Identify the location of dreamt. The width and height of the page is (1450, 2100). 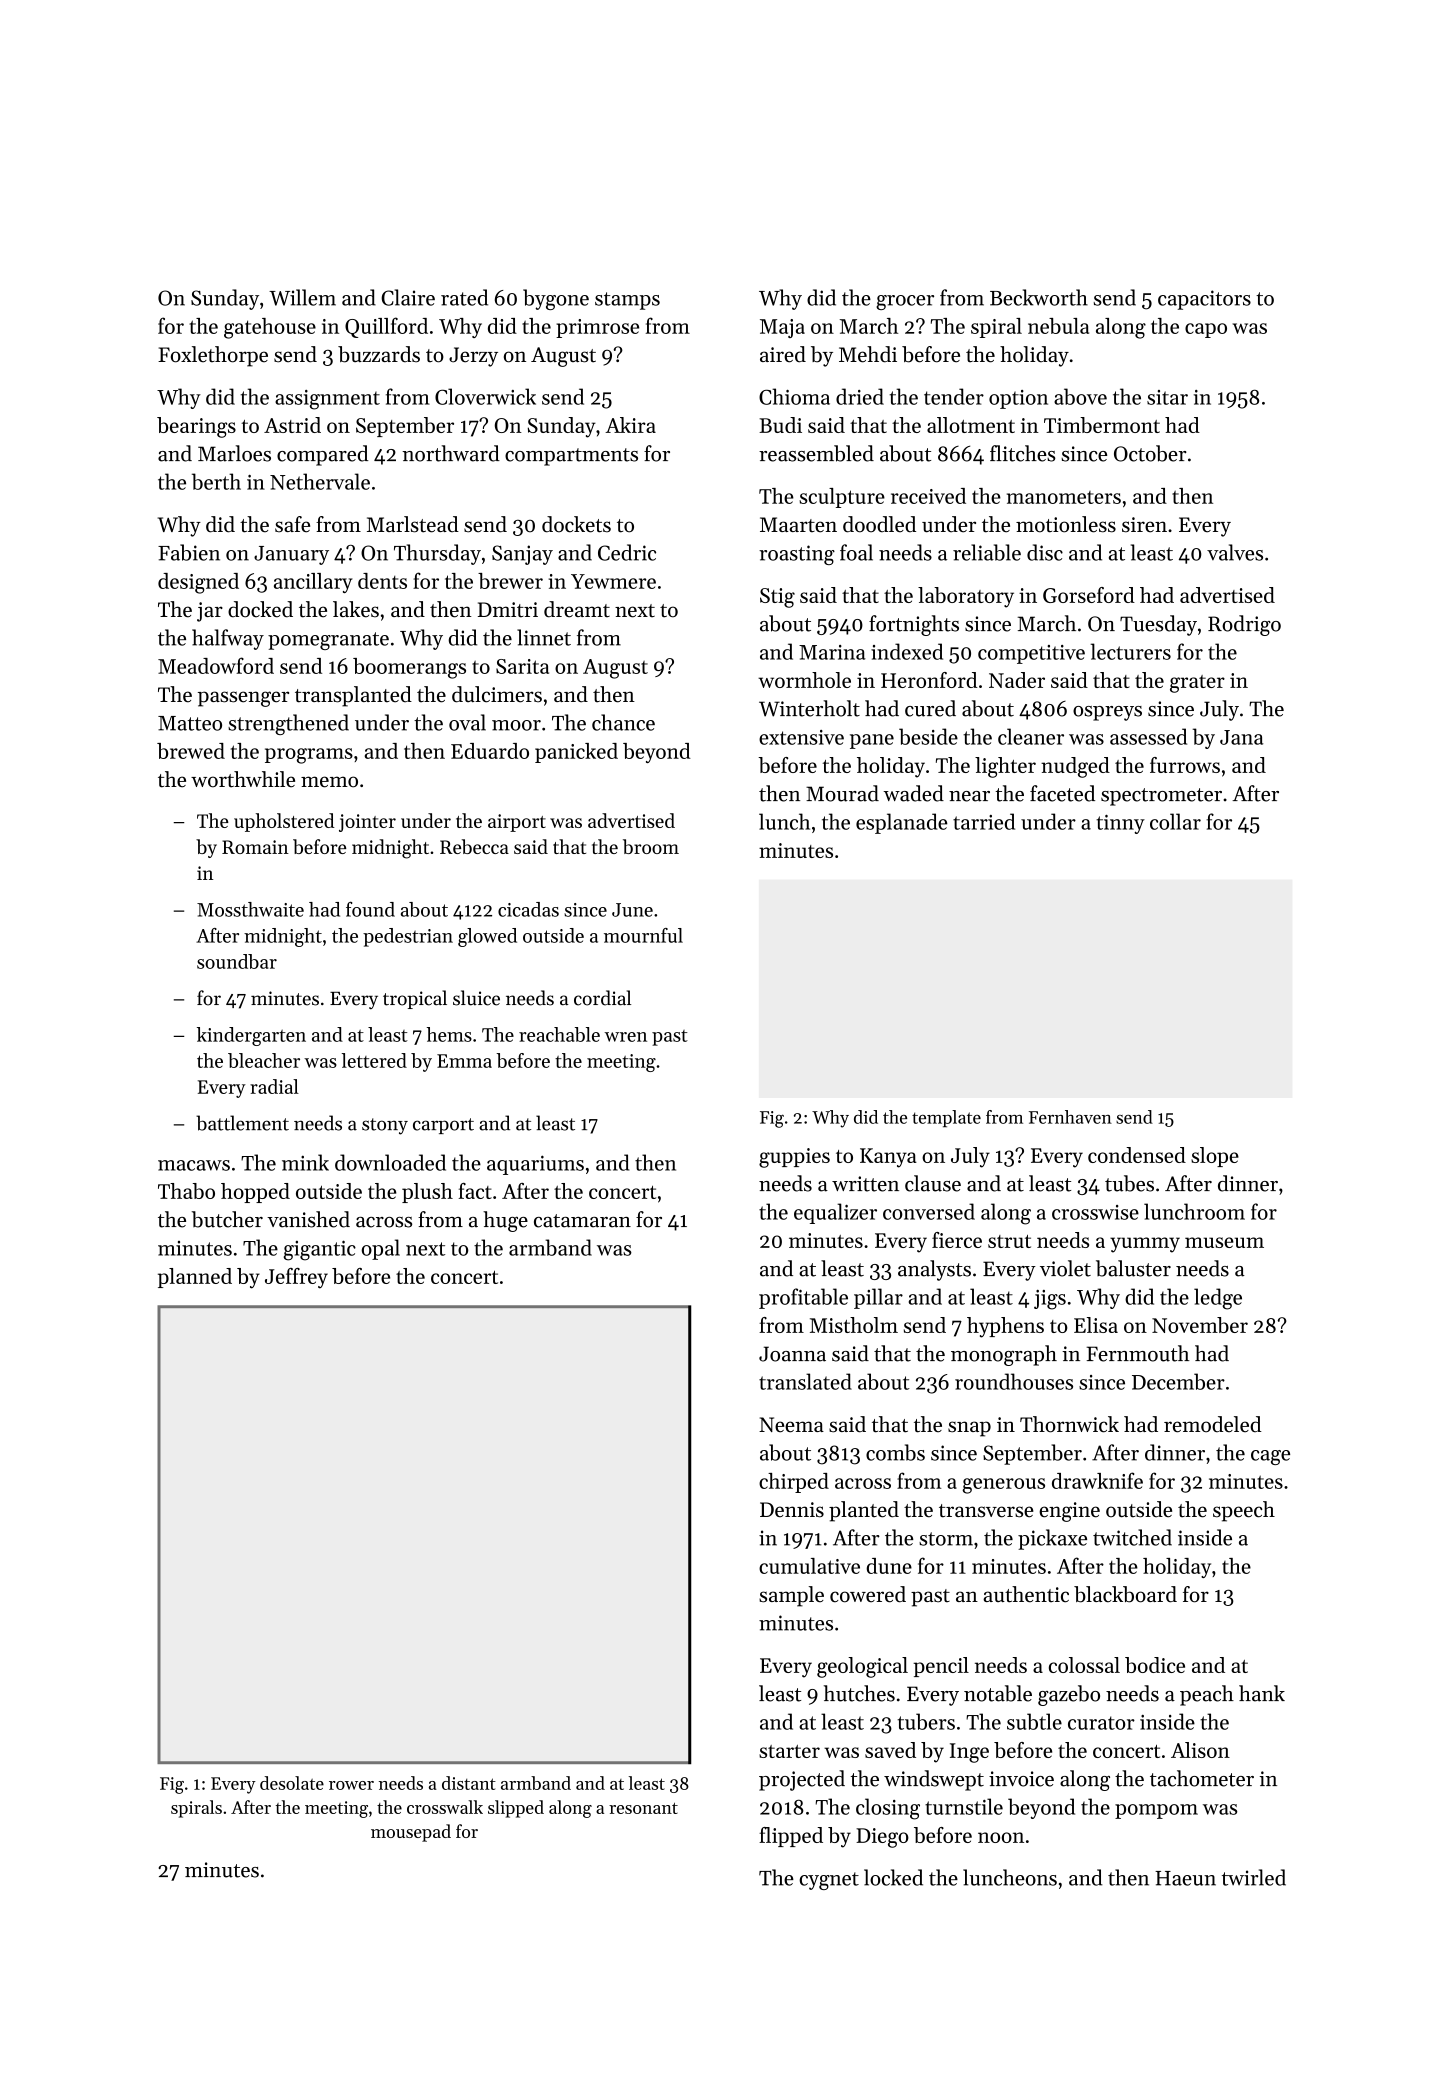
(577, 609).
